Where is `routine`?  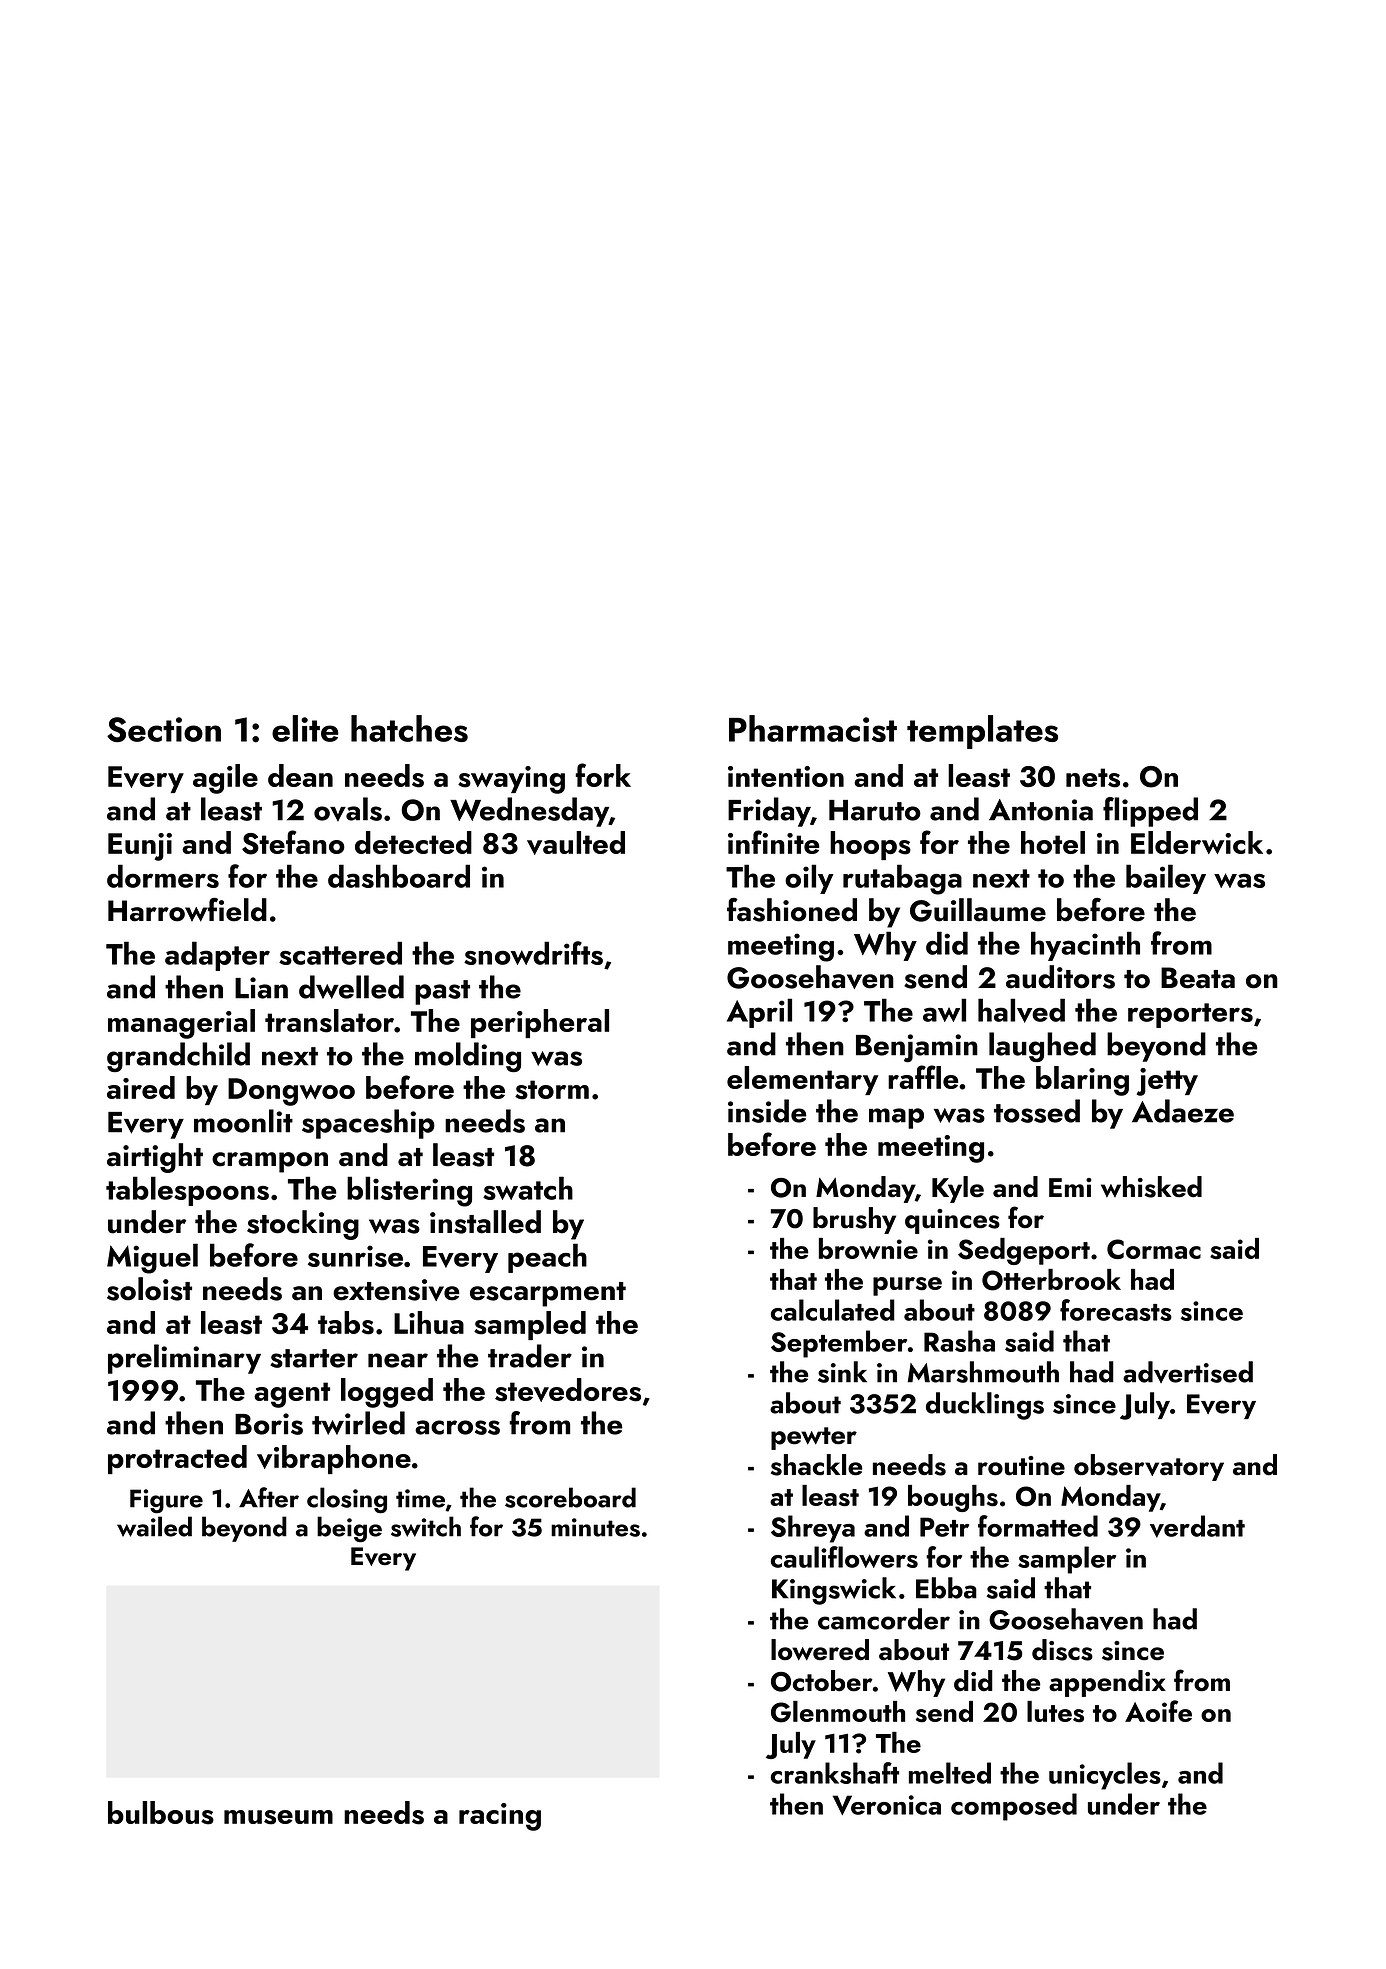 routine is located at coordinates (1021, 1466).
